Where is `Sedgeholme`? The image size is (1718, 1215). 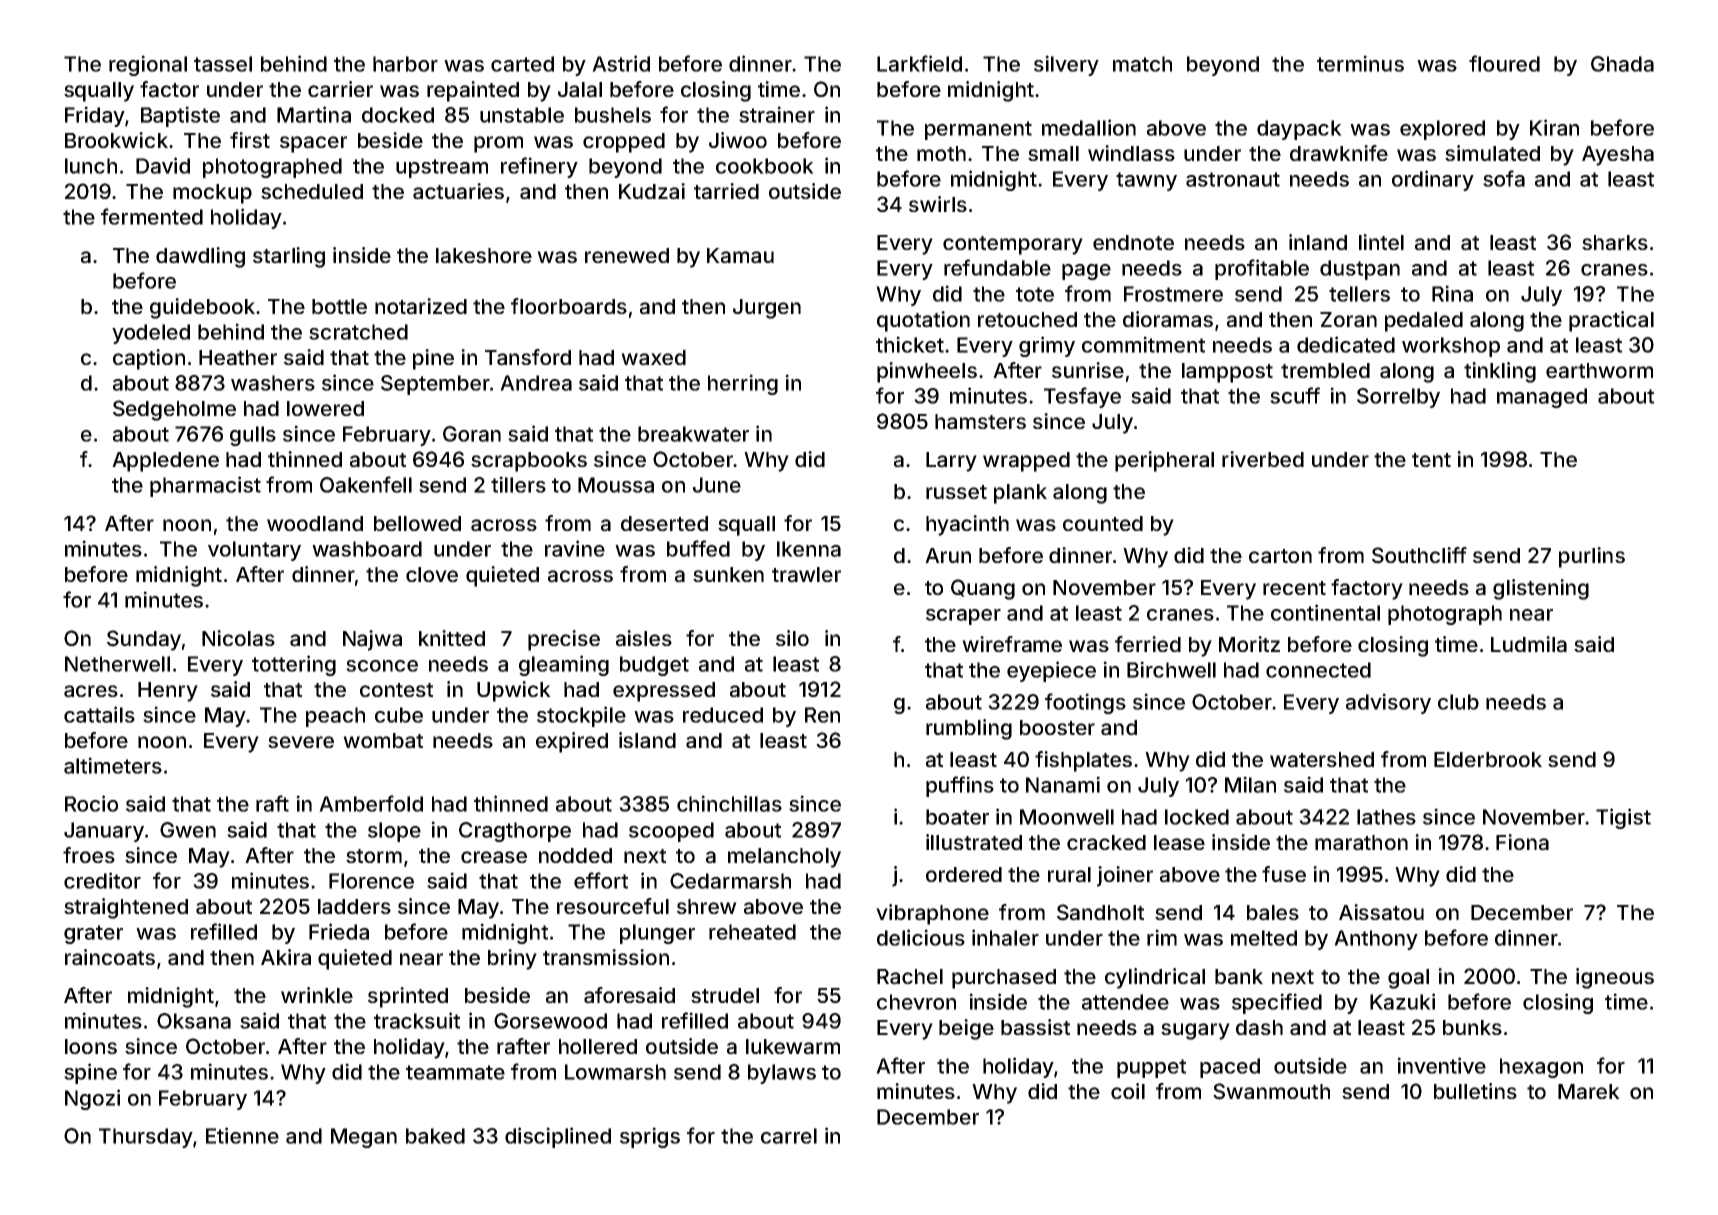 Sedgeholme is located at coordinates (174, 410).
